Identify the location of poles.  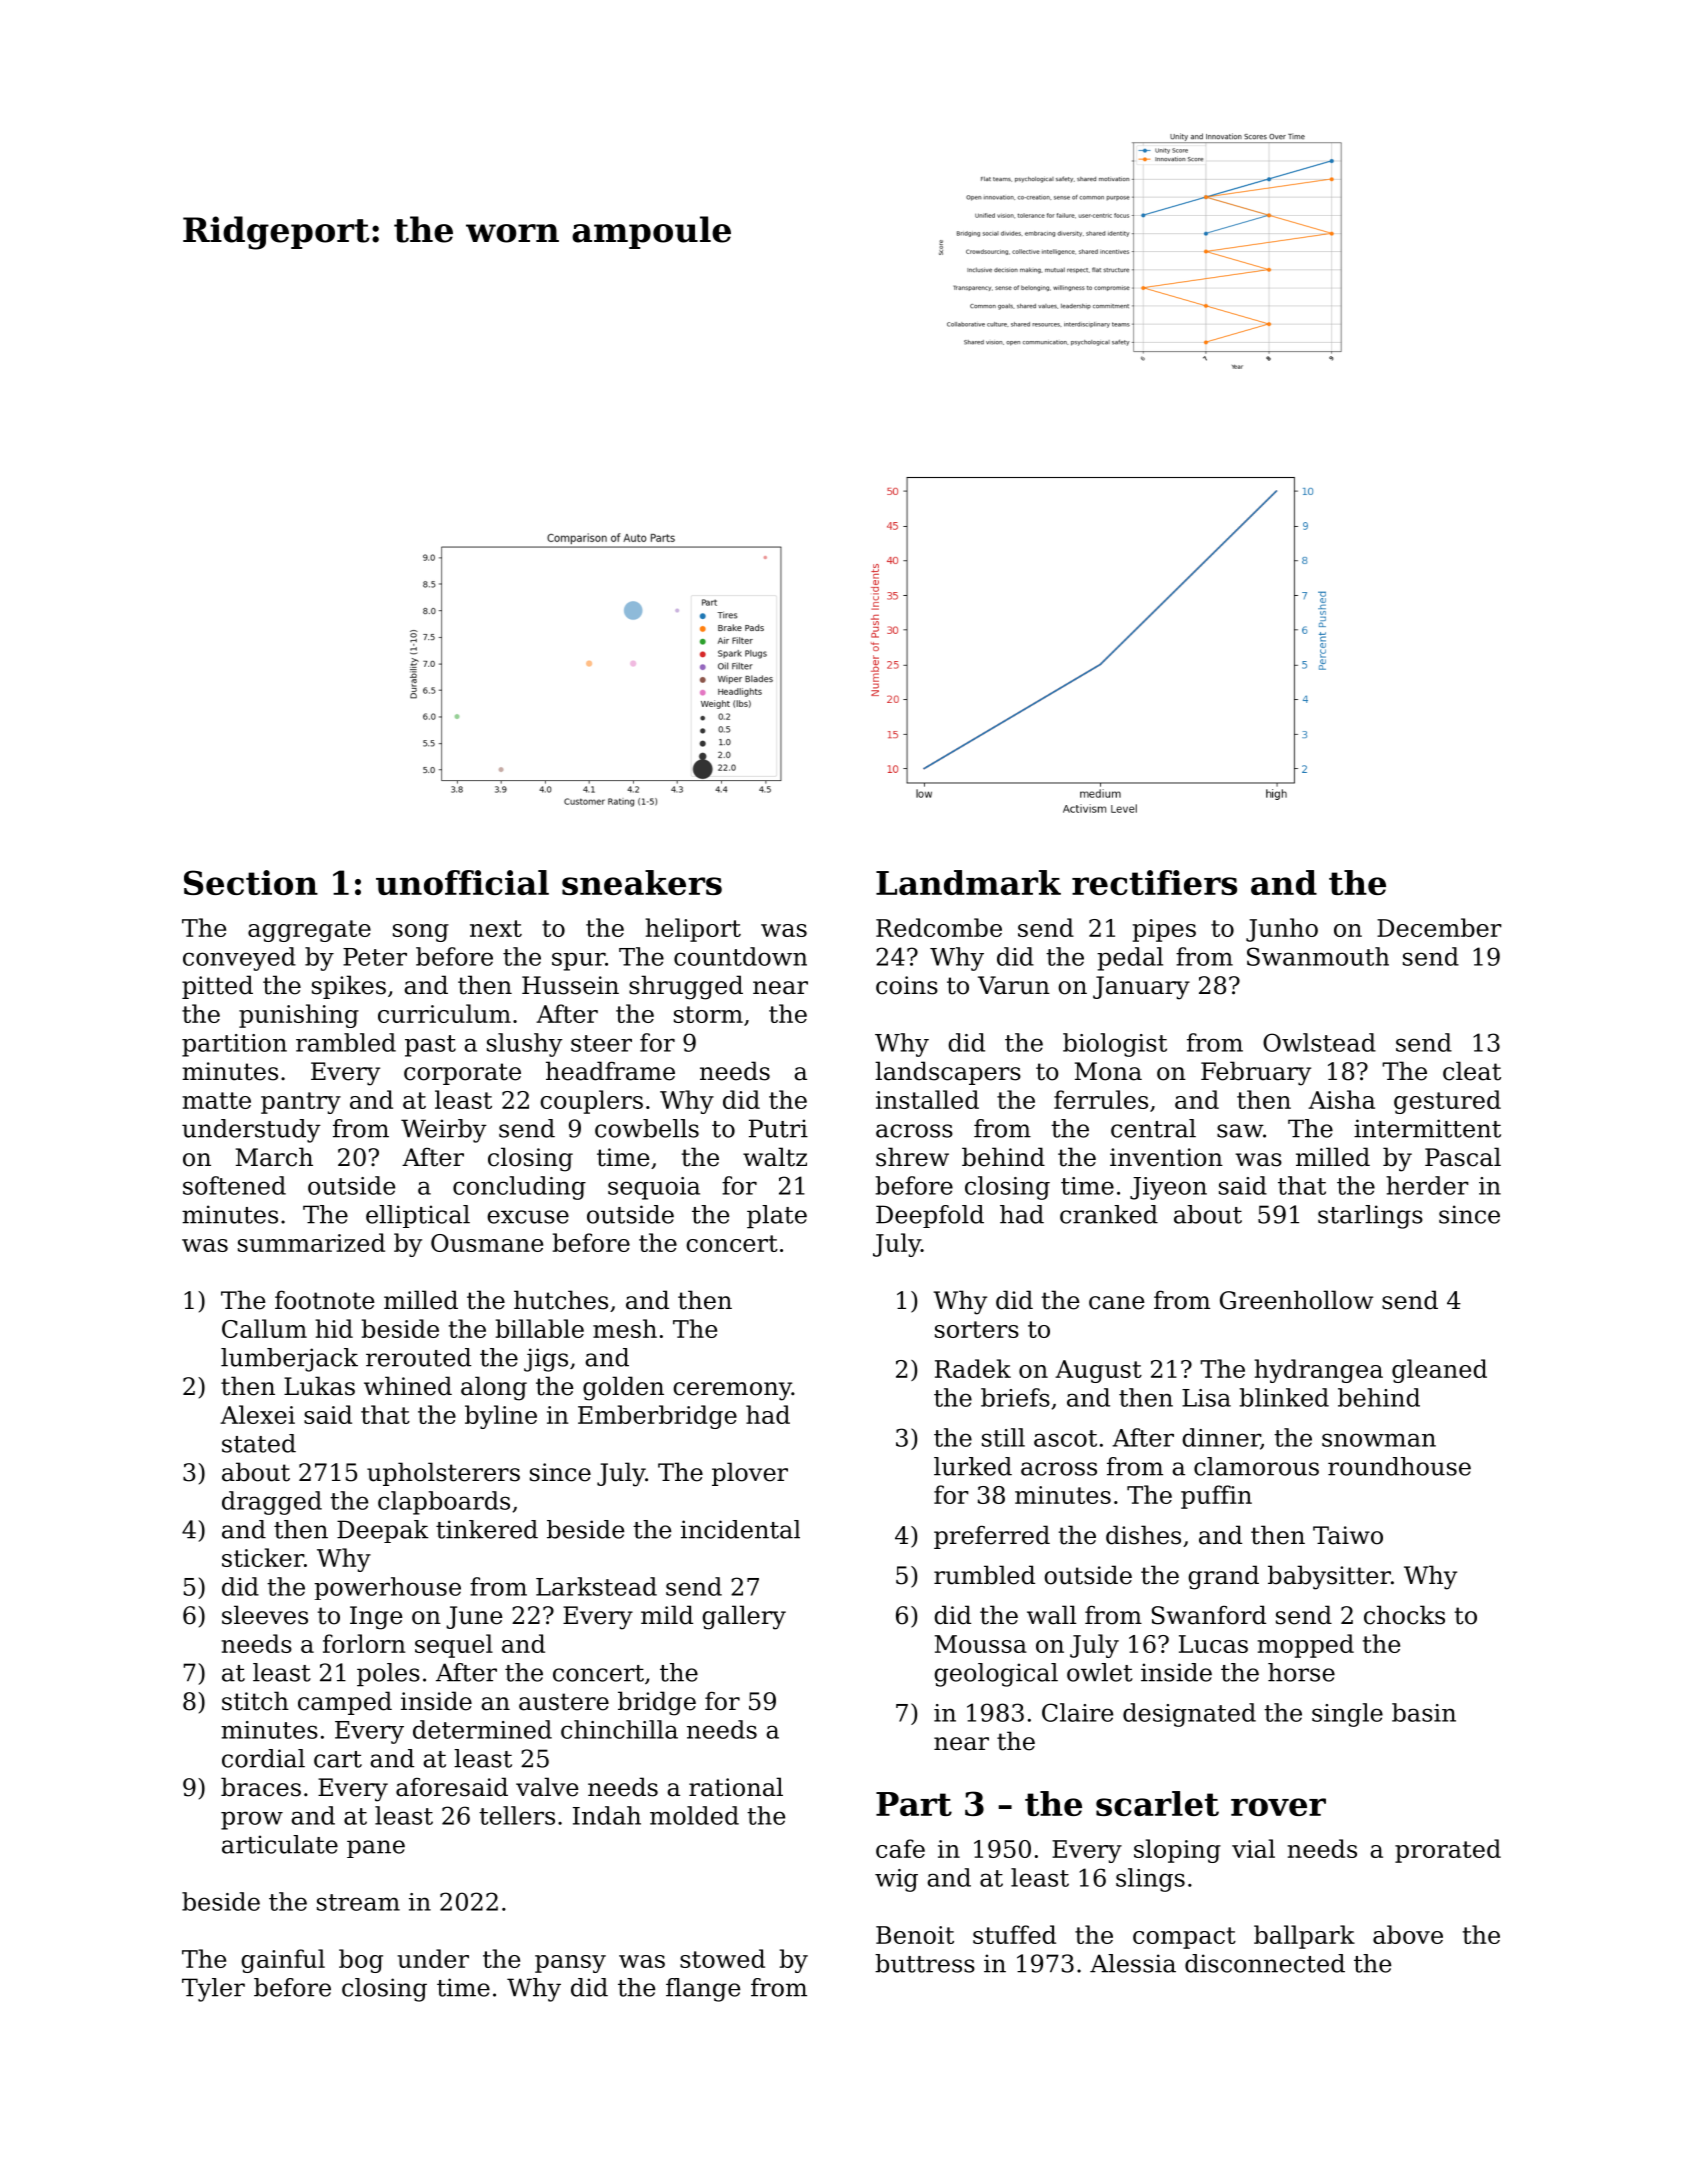
(388, 1675).
